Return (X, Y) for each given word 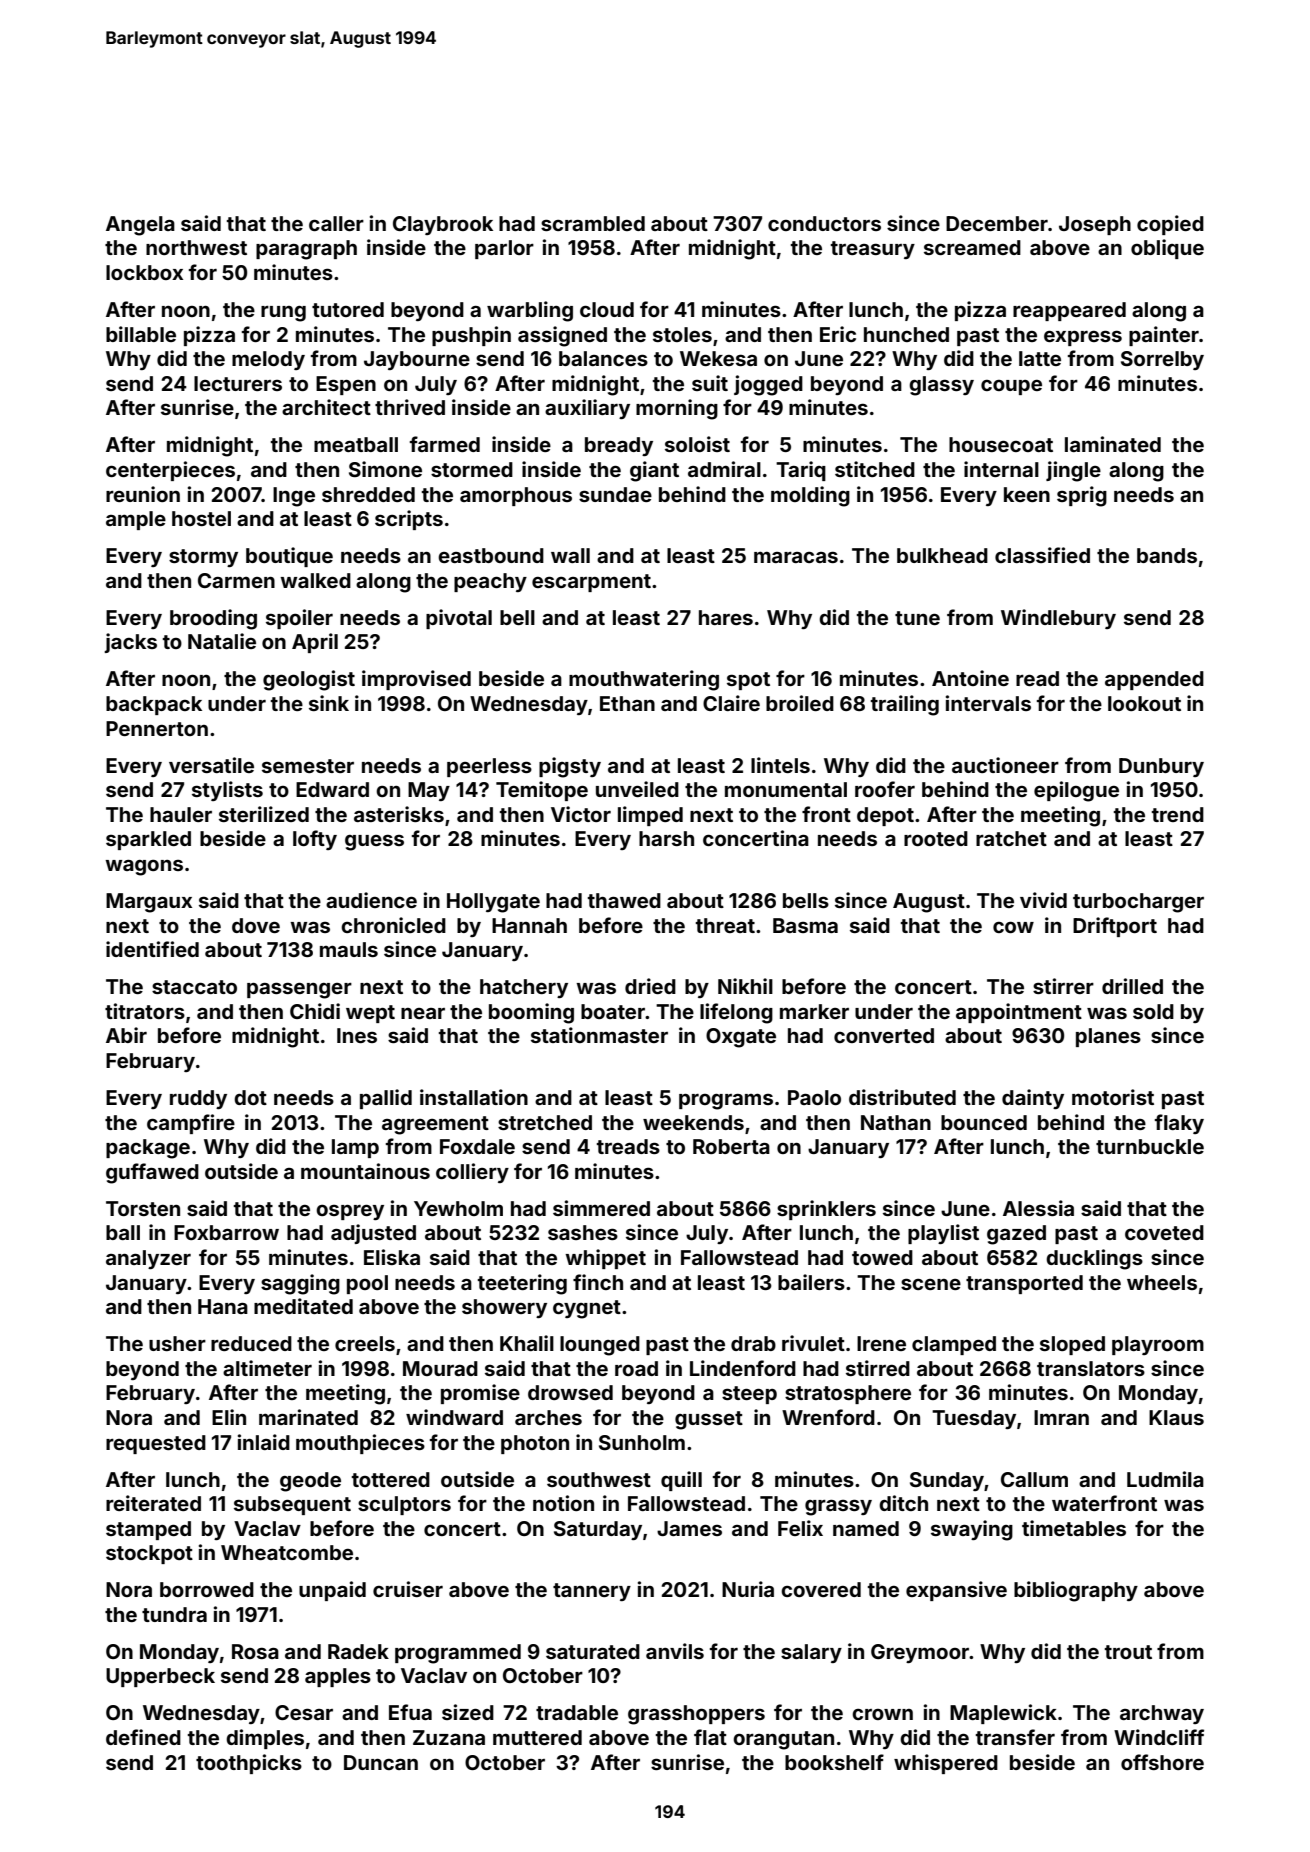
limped (650, 816)
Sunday (947, 1481)
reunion (143, 494)
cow (1013, 927)
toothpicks (249, 1764)
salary (811, 1653)
